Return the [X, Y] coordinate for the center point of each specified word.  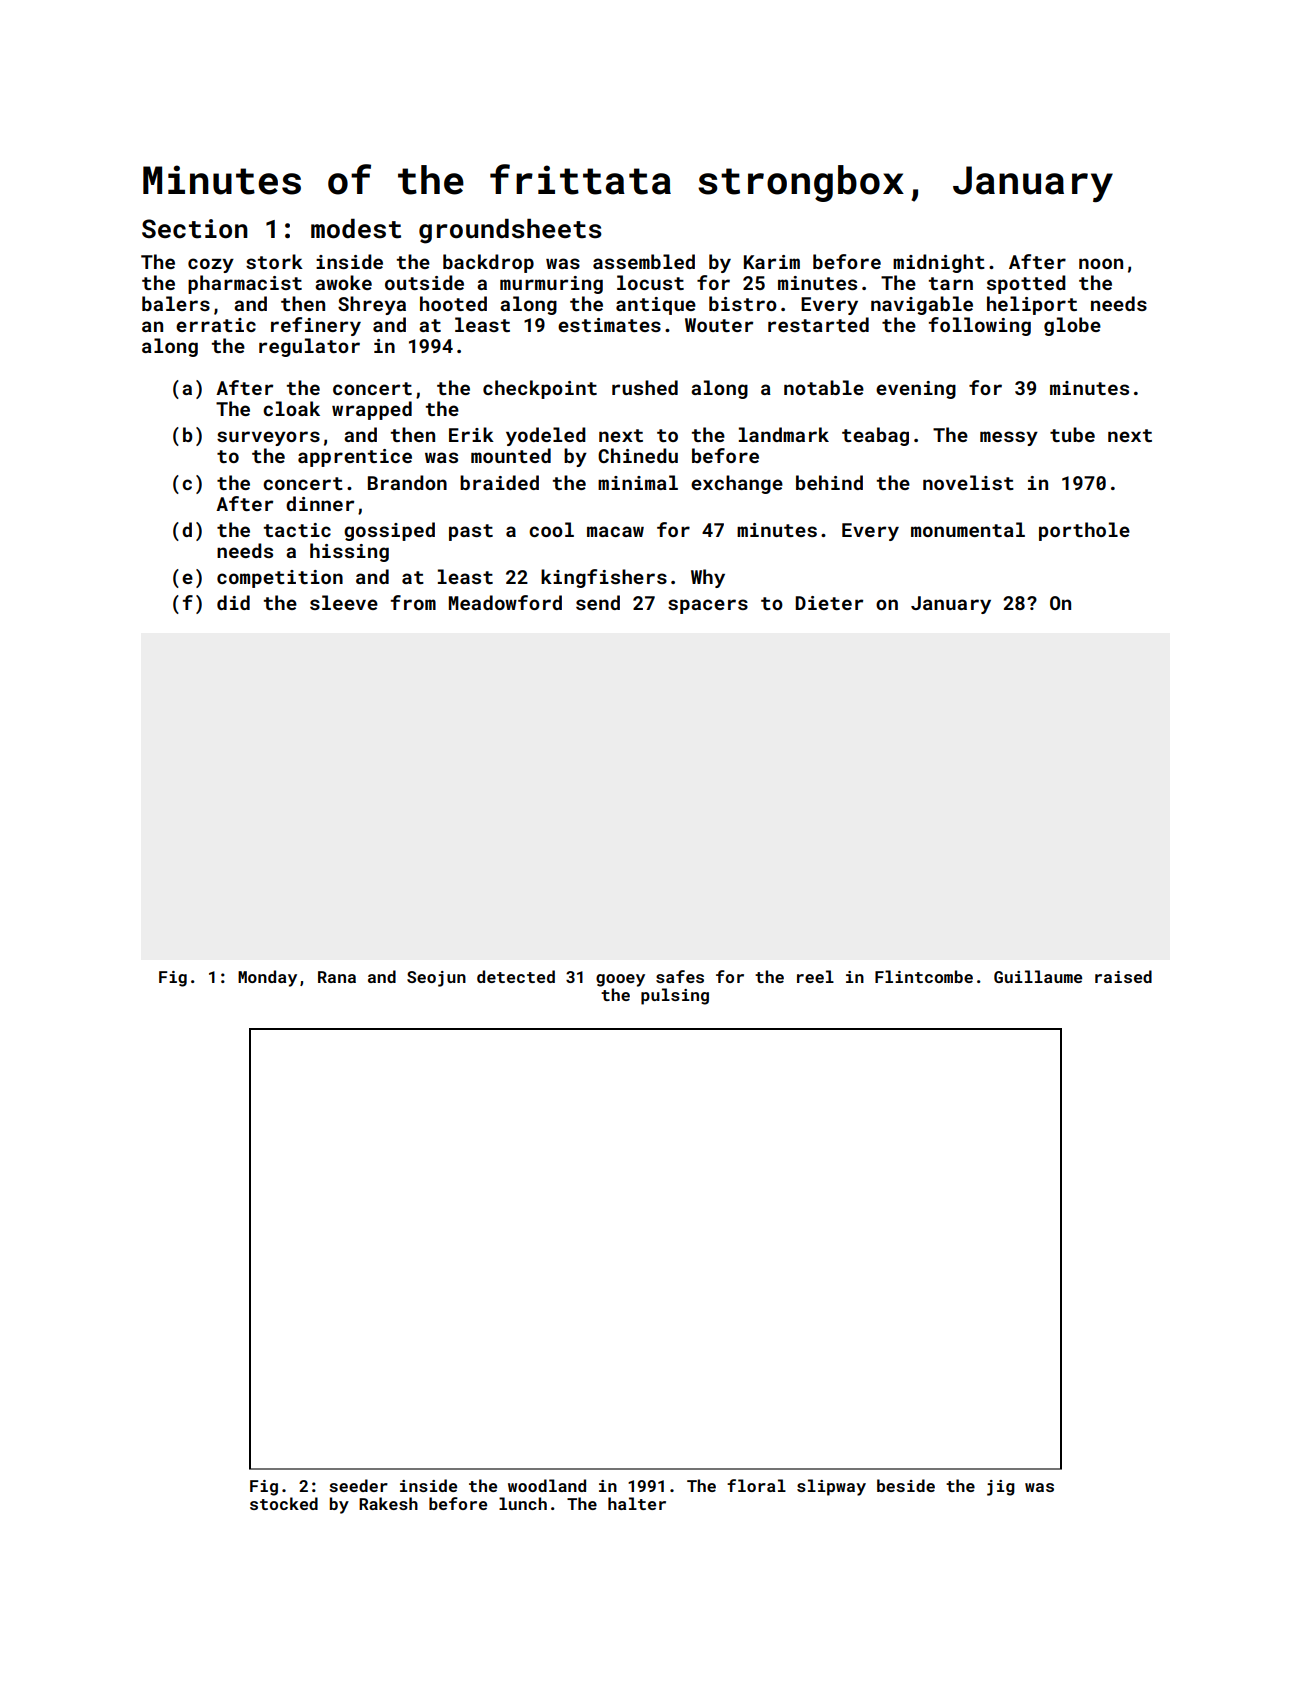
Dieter [829, 603]
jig [1001, 1488]
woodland [547, 1485]
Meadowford [505, 602]
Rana [337, 977]
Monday [267, 978]
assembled [644, 261]
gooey [620, 980]
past [471, 532]
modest [356, 229]
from [413, 602]
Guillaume [1038, 976]
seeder [358, 1485]
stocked [284, 1503]
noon [1101, 263]
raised [1123, 976]
